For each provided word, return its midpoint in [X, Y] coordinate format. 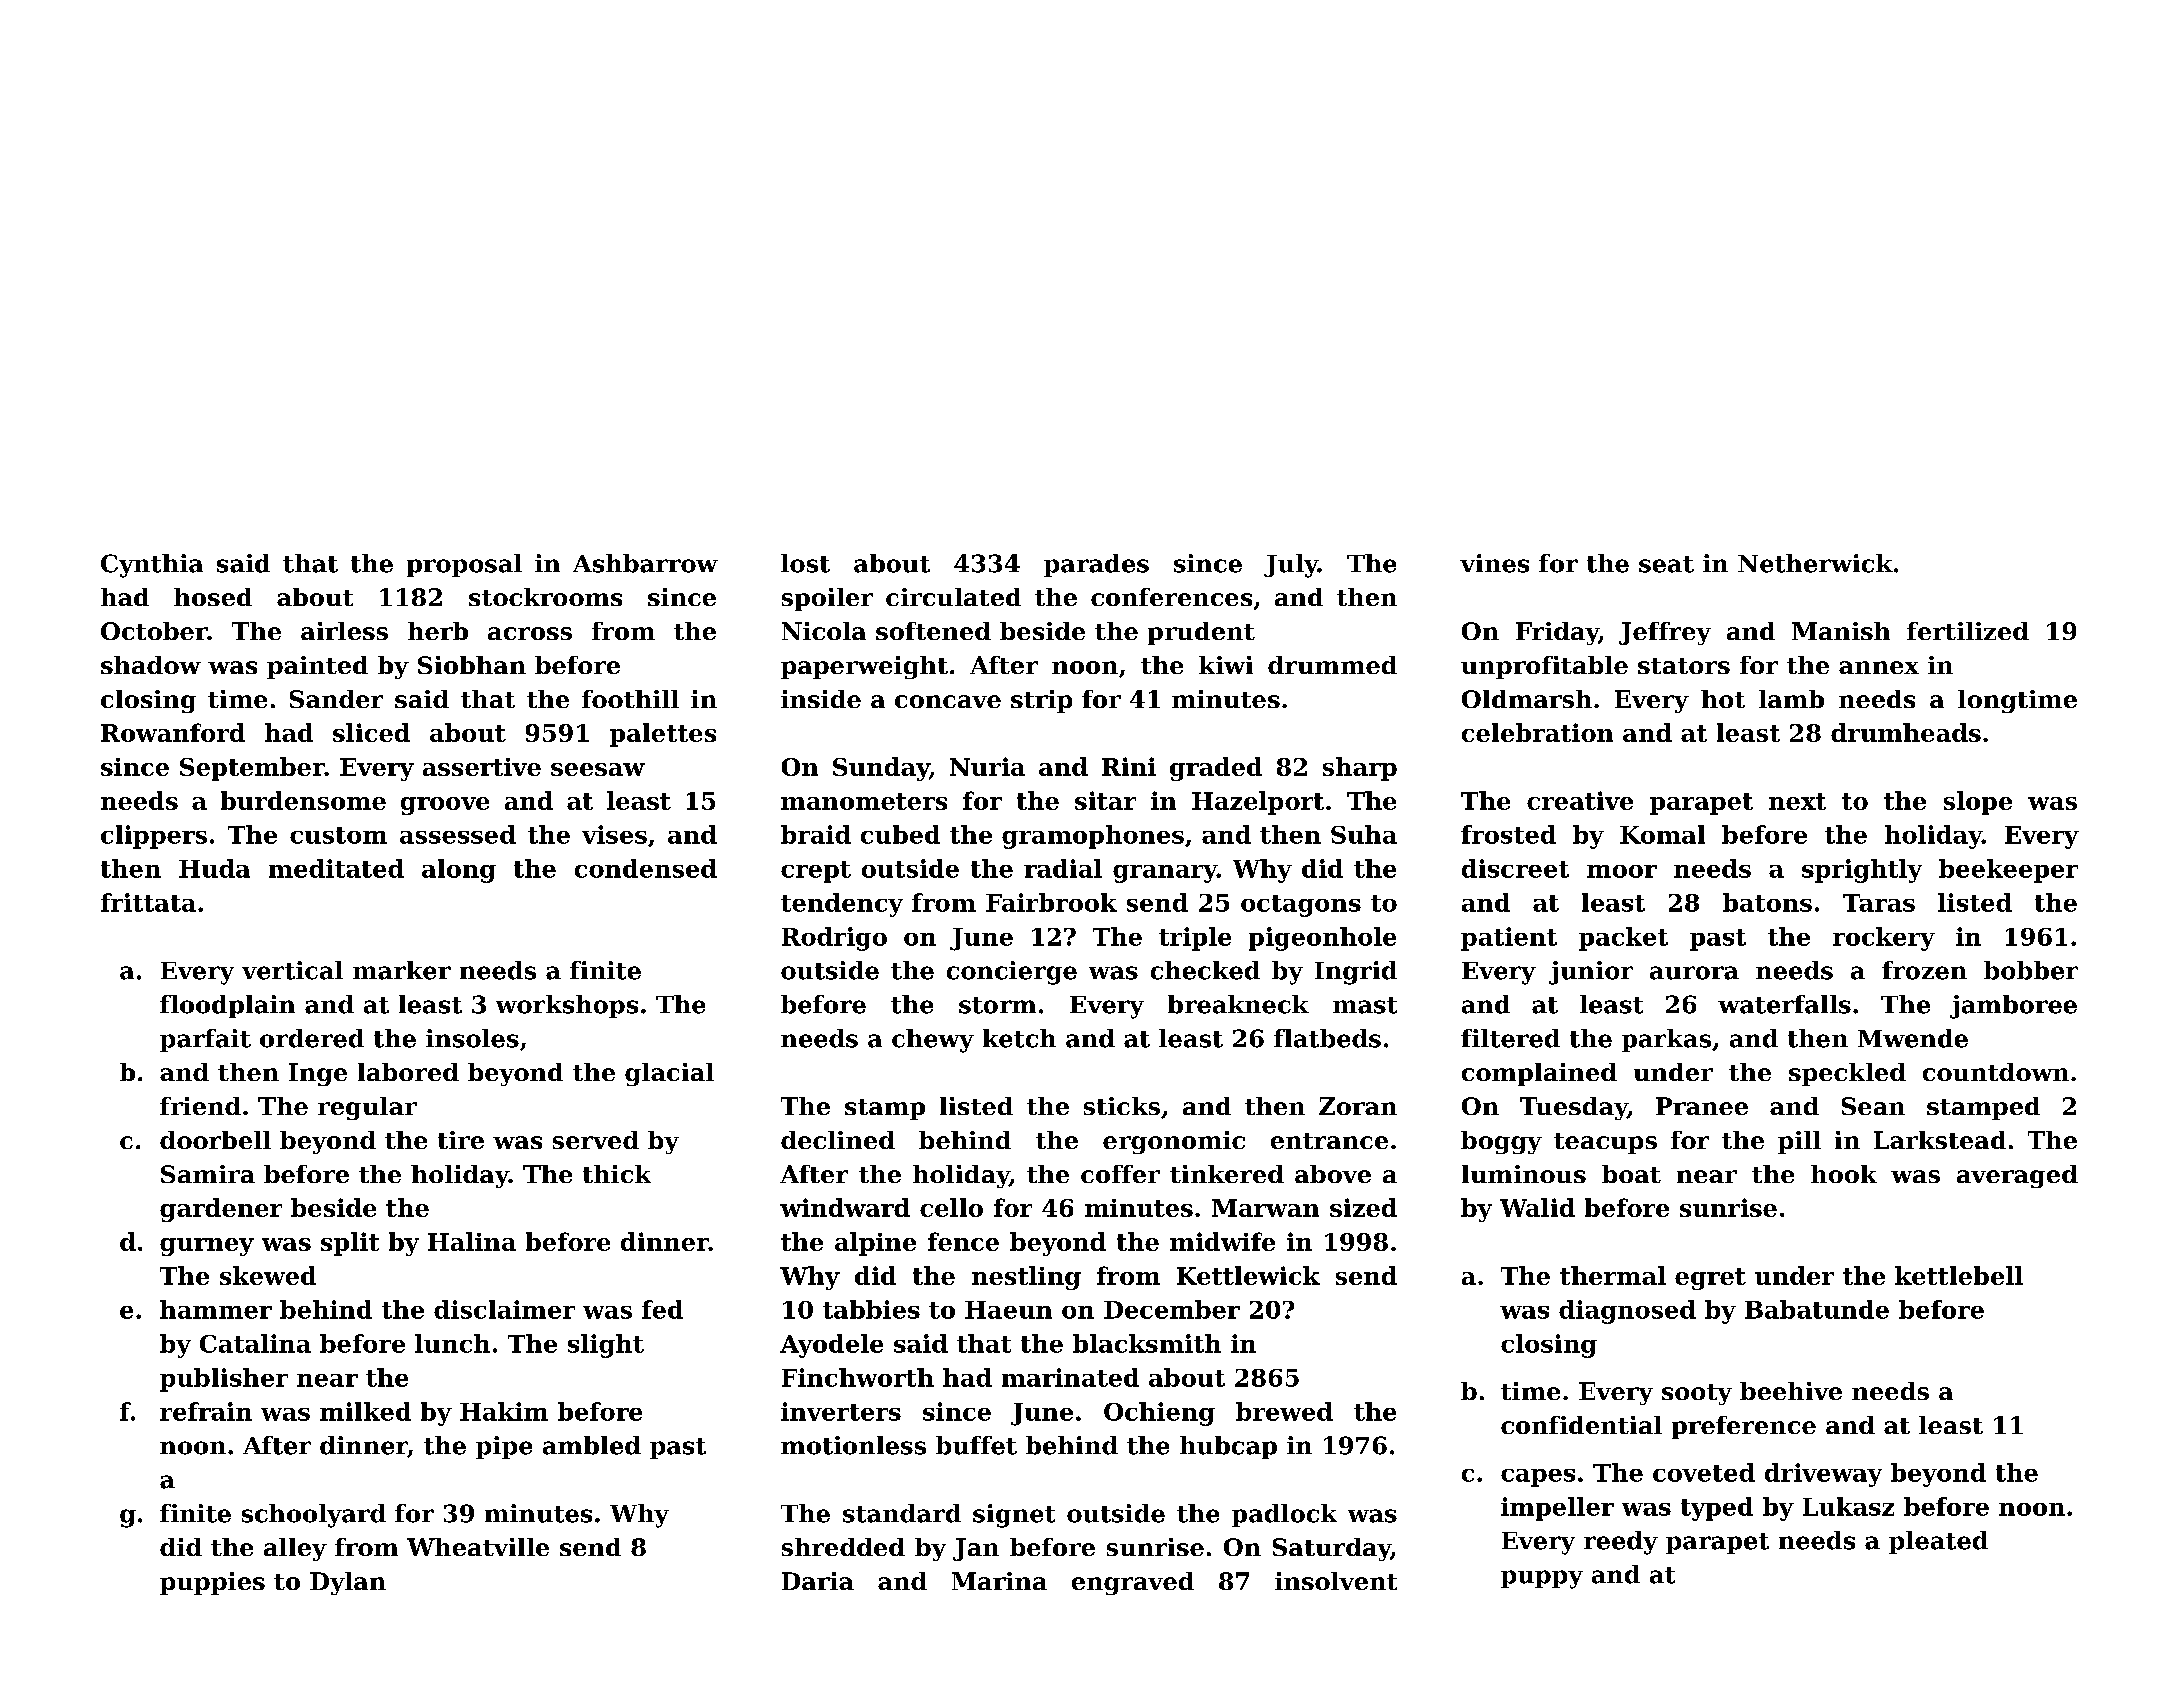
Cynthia [152, 566]
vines [1494, 563]
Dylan [348, 1583]
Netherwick [1815, 563]
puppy [1542, 1579]
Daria [818, 1581]
